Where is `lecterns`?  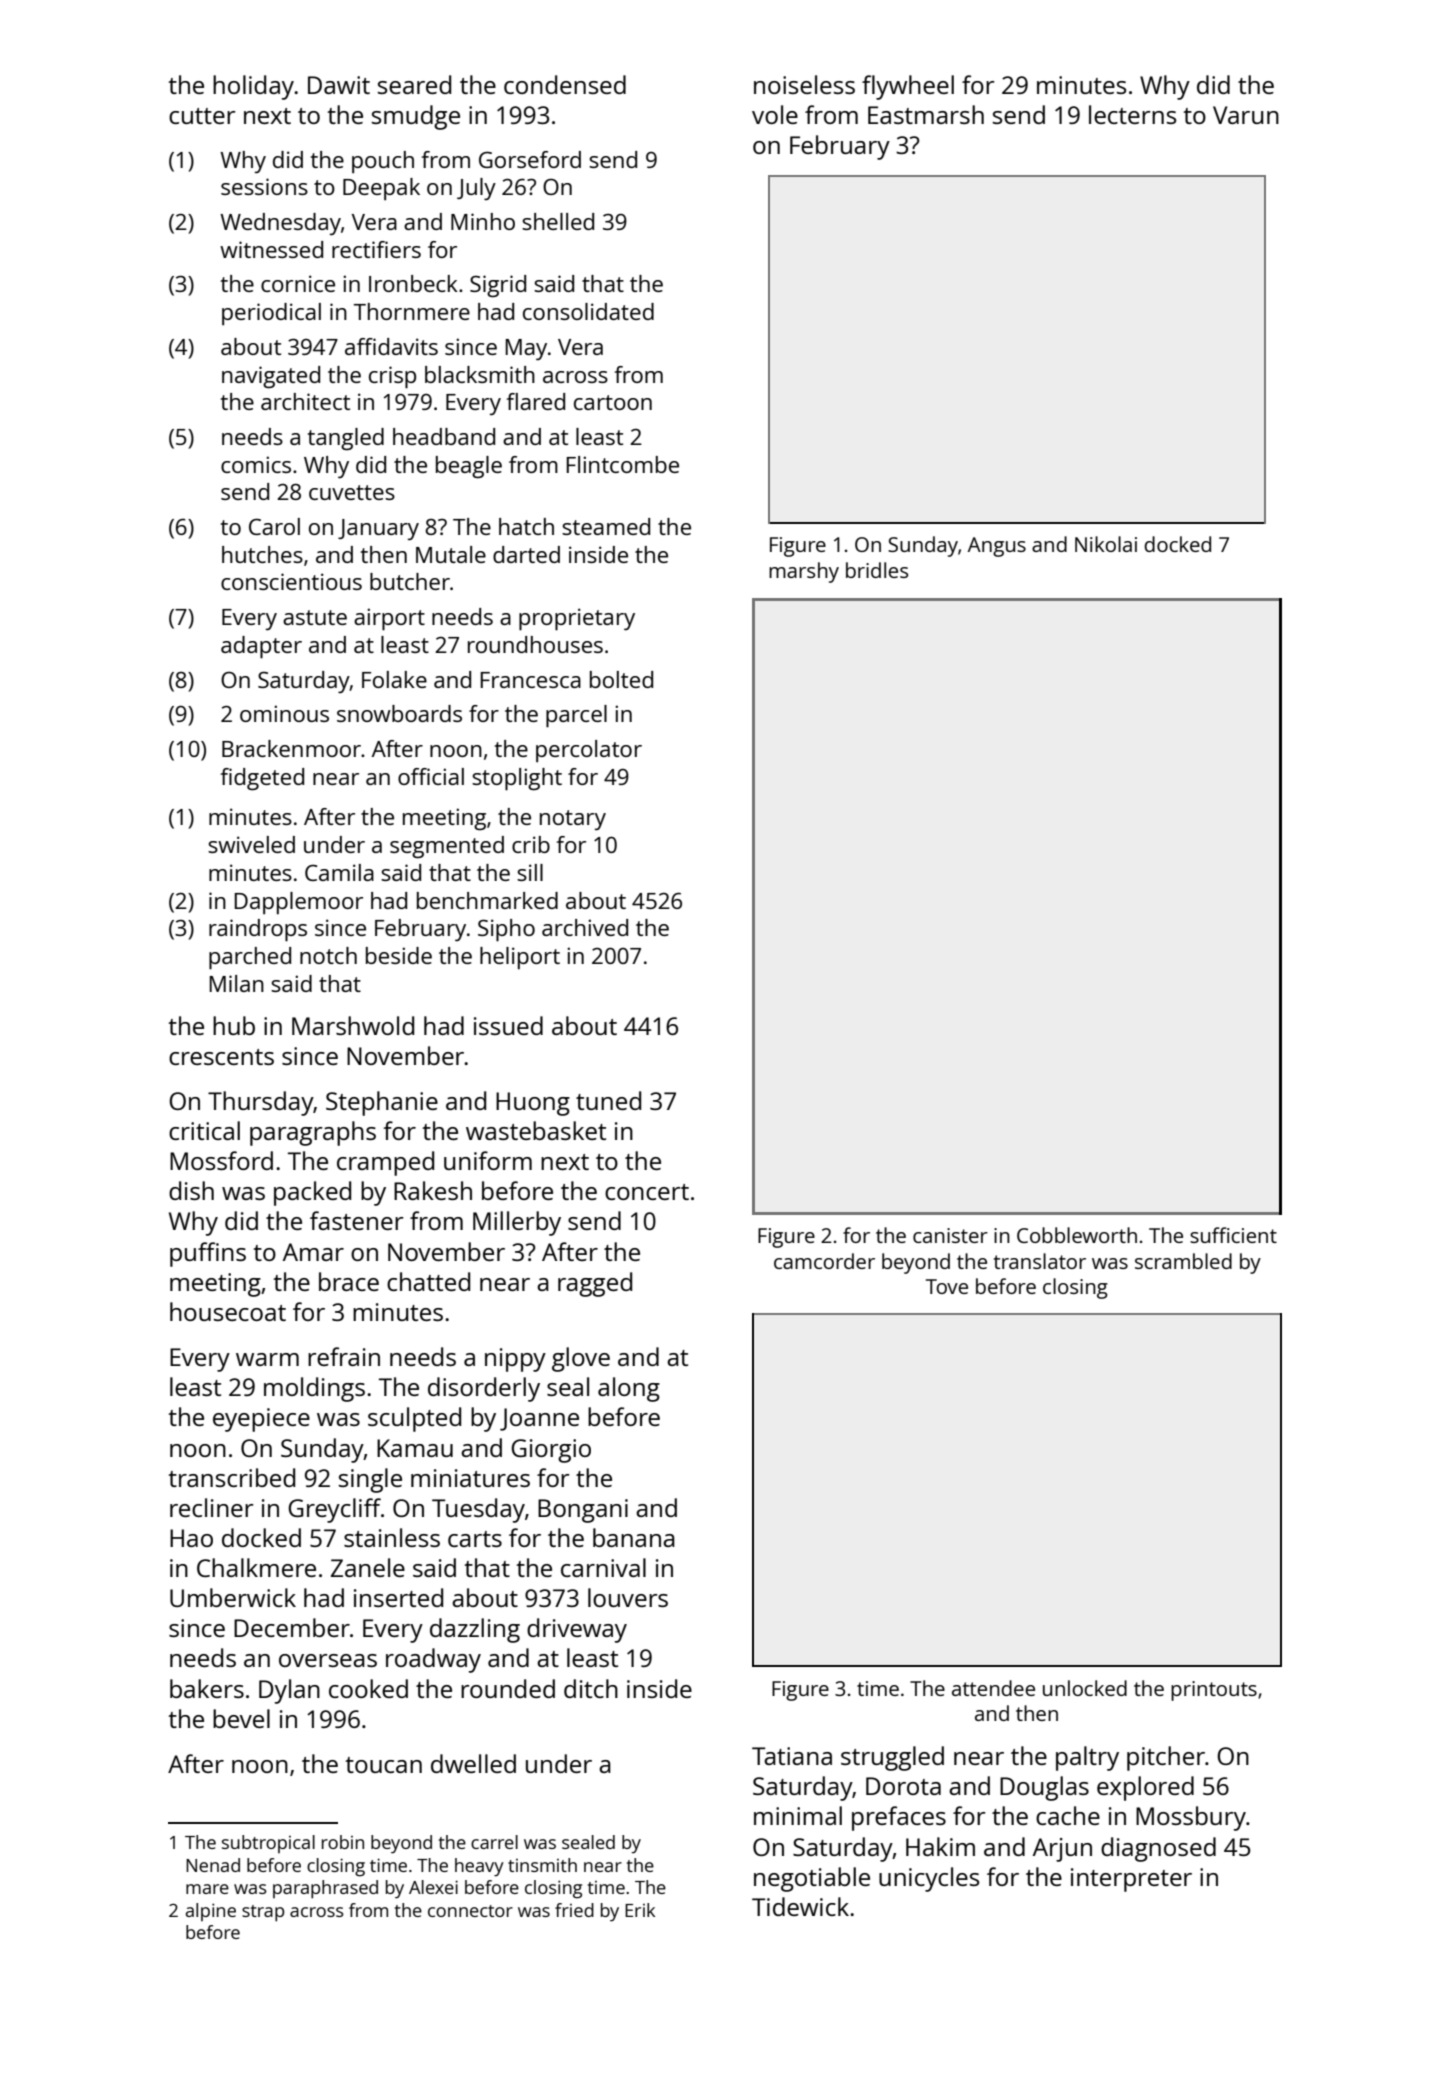 lecterns is located at coordinates (1132, 114).
